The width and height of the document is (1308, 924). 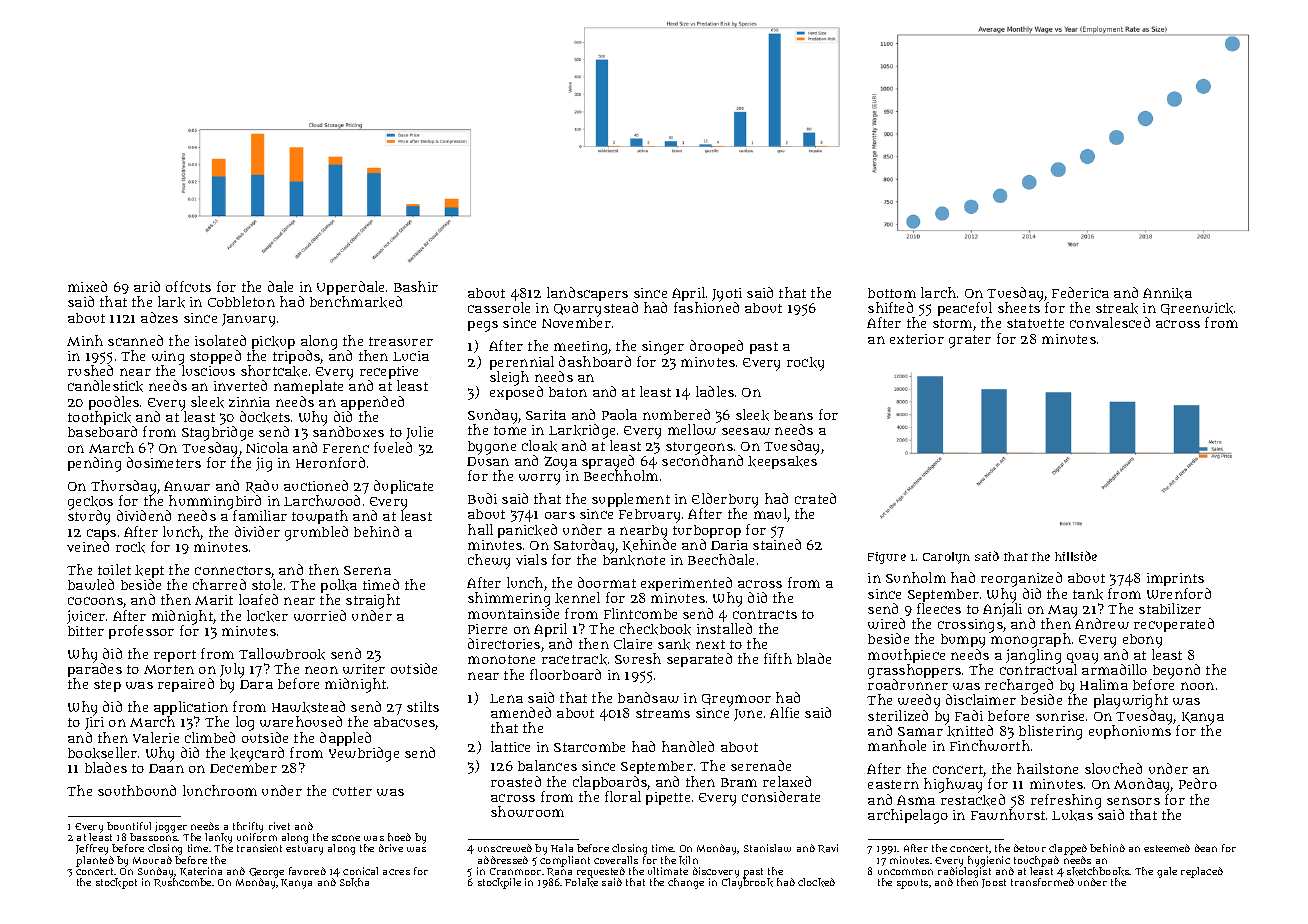 I want to click on Alfie, so click(x=784, y=712).
